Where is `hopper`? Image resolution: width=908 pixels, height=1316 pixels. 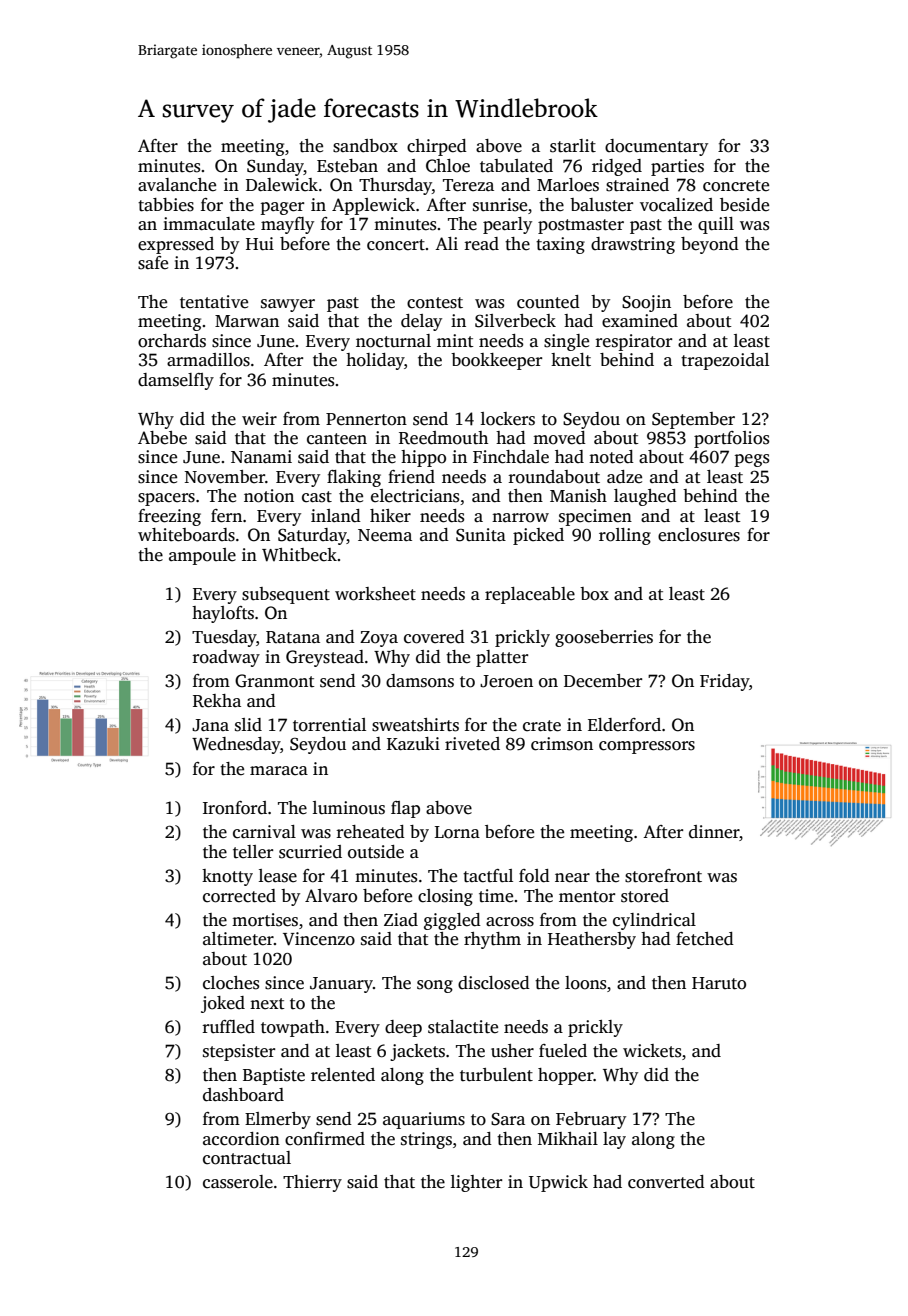 hopper is located at coordinates (566, 1076).
